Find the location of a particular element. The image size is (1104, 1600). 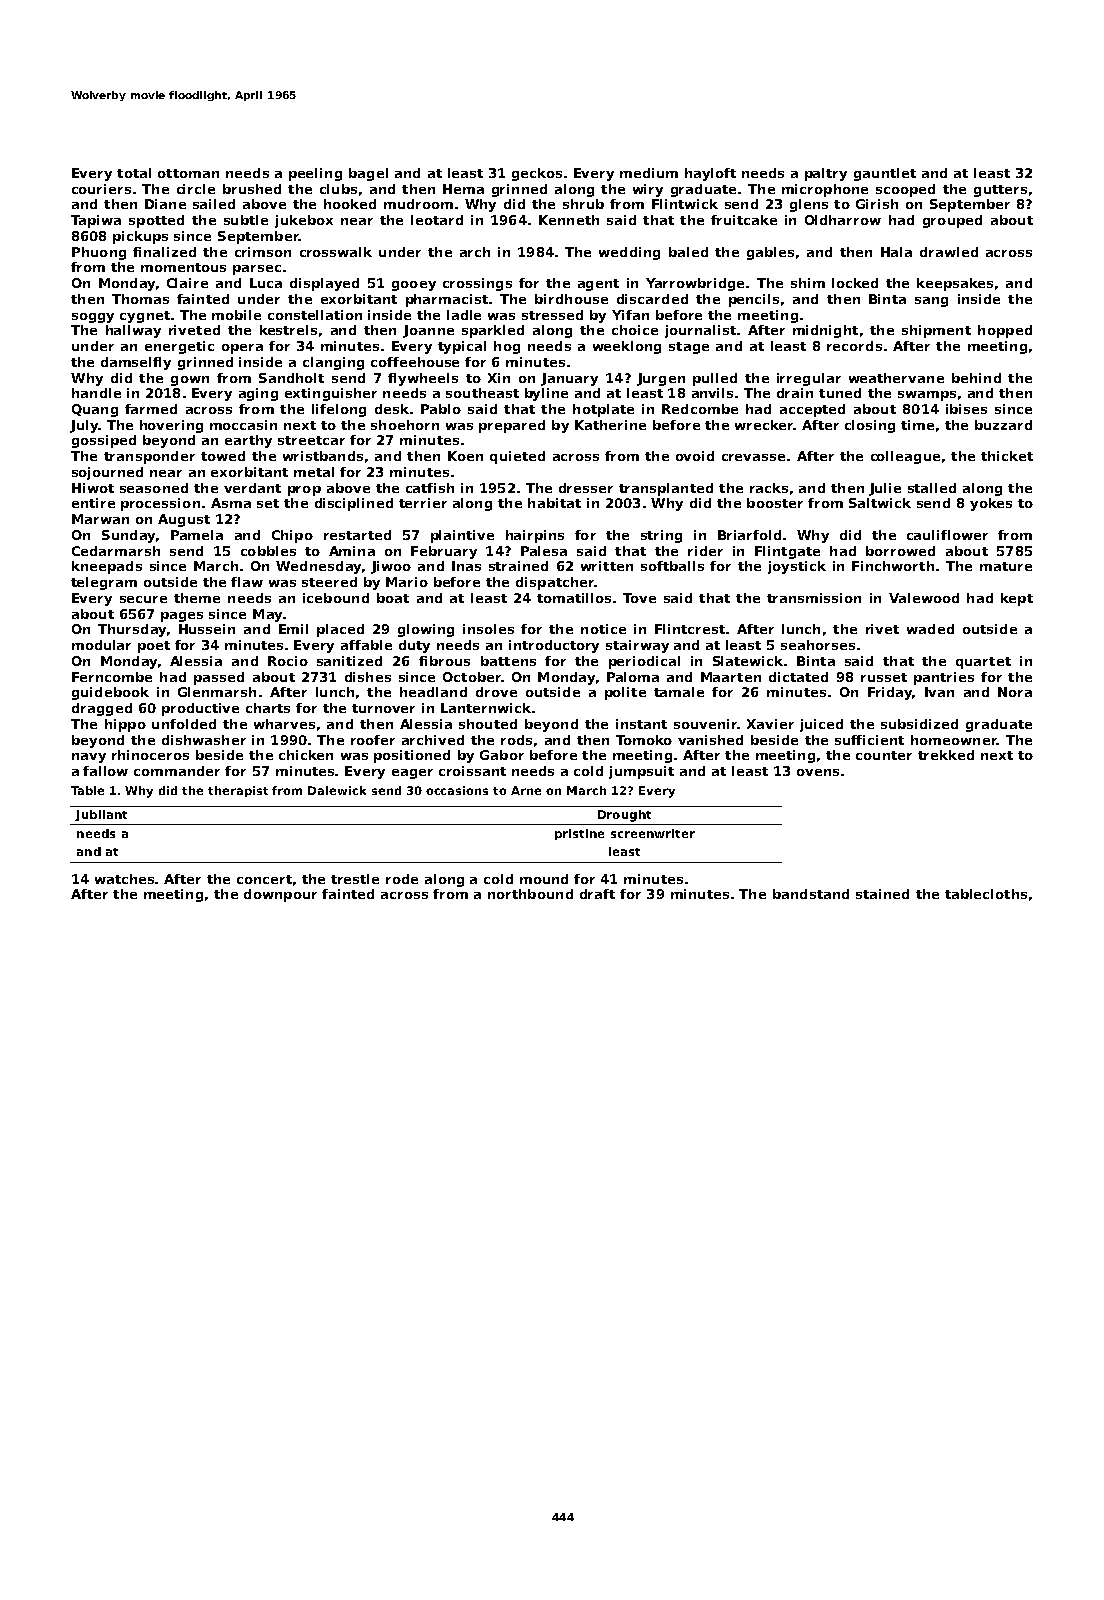

homeowner is located at coordinates (954, 740).
